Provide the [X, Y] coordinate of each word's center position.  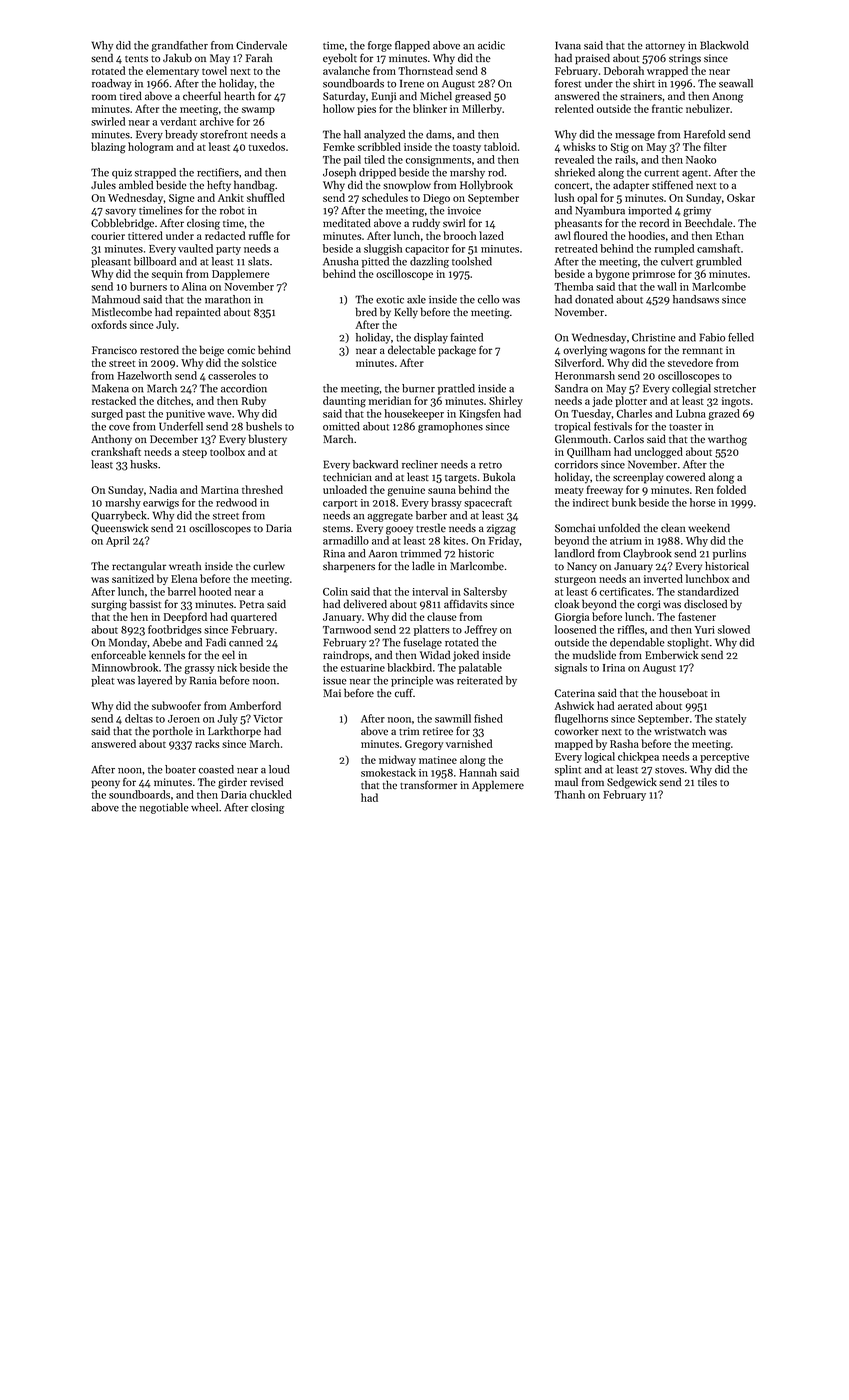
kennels [167, 655]
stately [730, 719]
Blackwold [724, 45]
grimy [697, 212]
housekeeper [414, 414]
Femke [339, 146]
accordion [244, 388]
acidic [491, 45]
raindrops [346, 656]
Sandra [571, 388]
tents [136, 59]
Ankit [231, 197]
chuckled [271, 794]
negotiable [164, 808]
